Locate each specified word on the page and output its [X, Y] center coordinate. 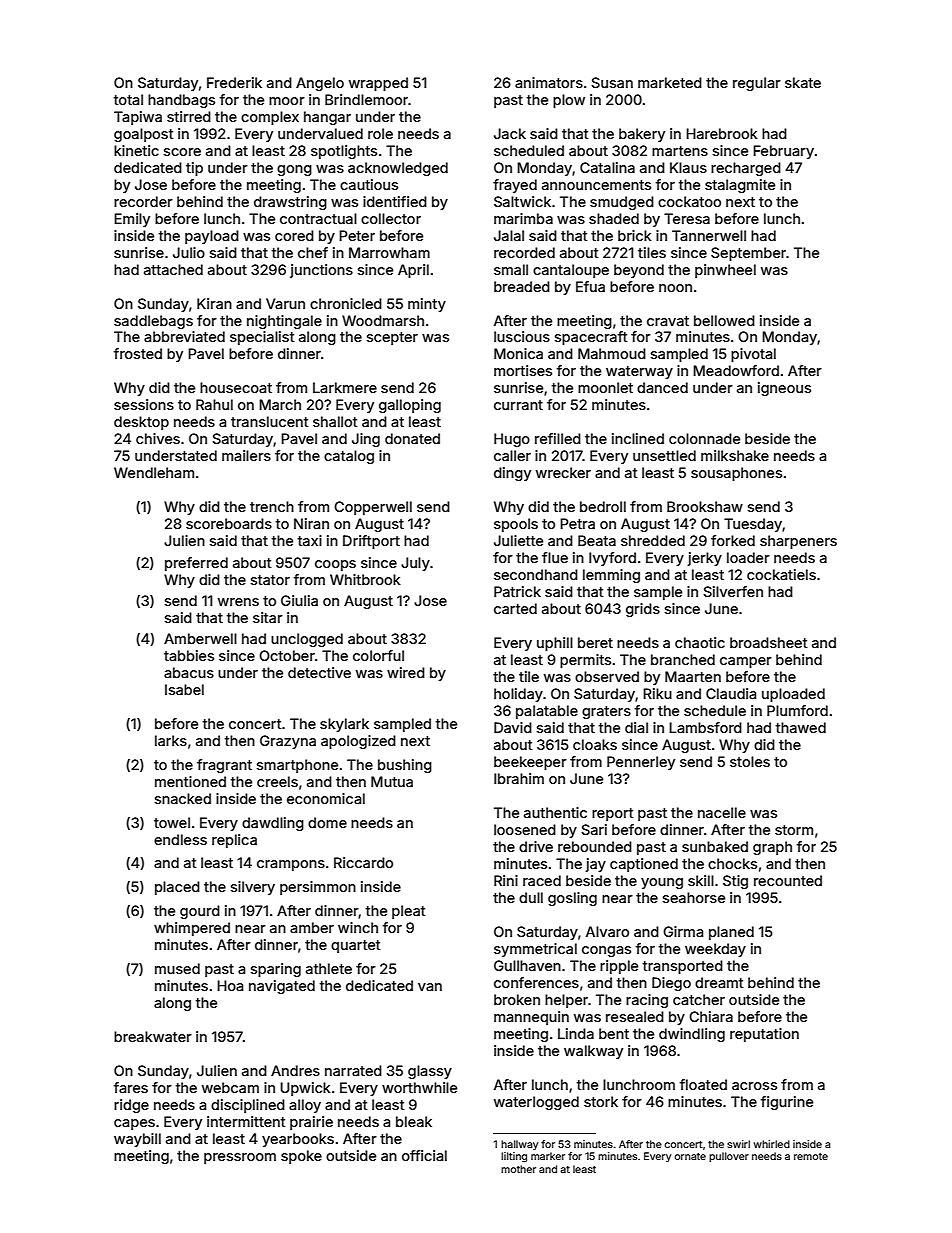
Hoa [230, 985]
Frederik [234, 82]
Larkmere [345, 387]
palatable [547, 712]
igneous [784, 389]
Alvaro [607, 931]
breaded [522, 286]
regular [757, 84]
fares [131, 1087]
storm [794, 830]
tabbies [189, 655]
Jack [510, 133]
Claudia [731, 693]
